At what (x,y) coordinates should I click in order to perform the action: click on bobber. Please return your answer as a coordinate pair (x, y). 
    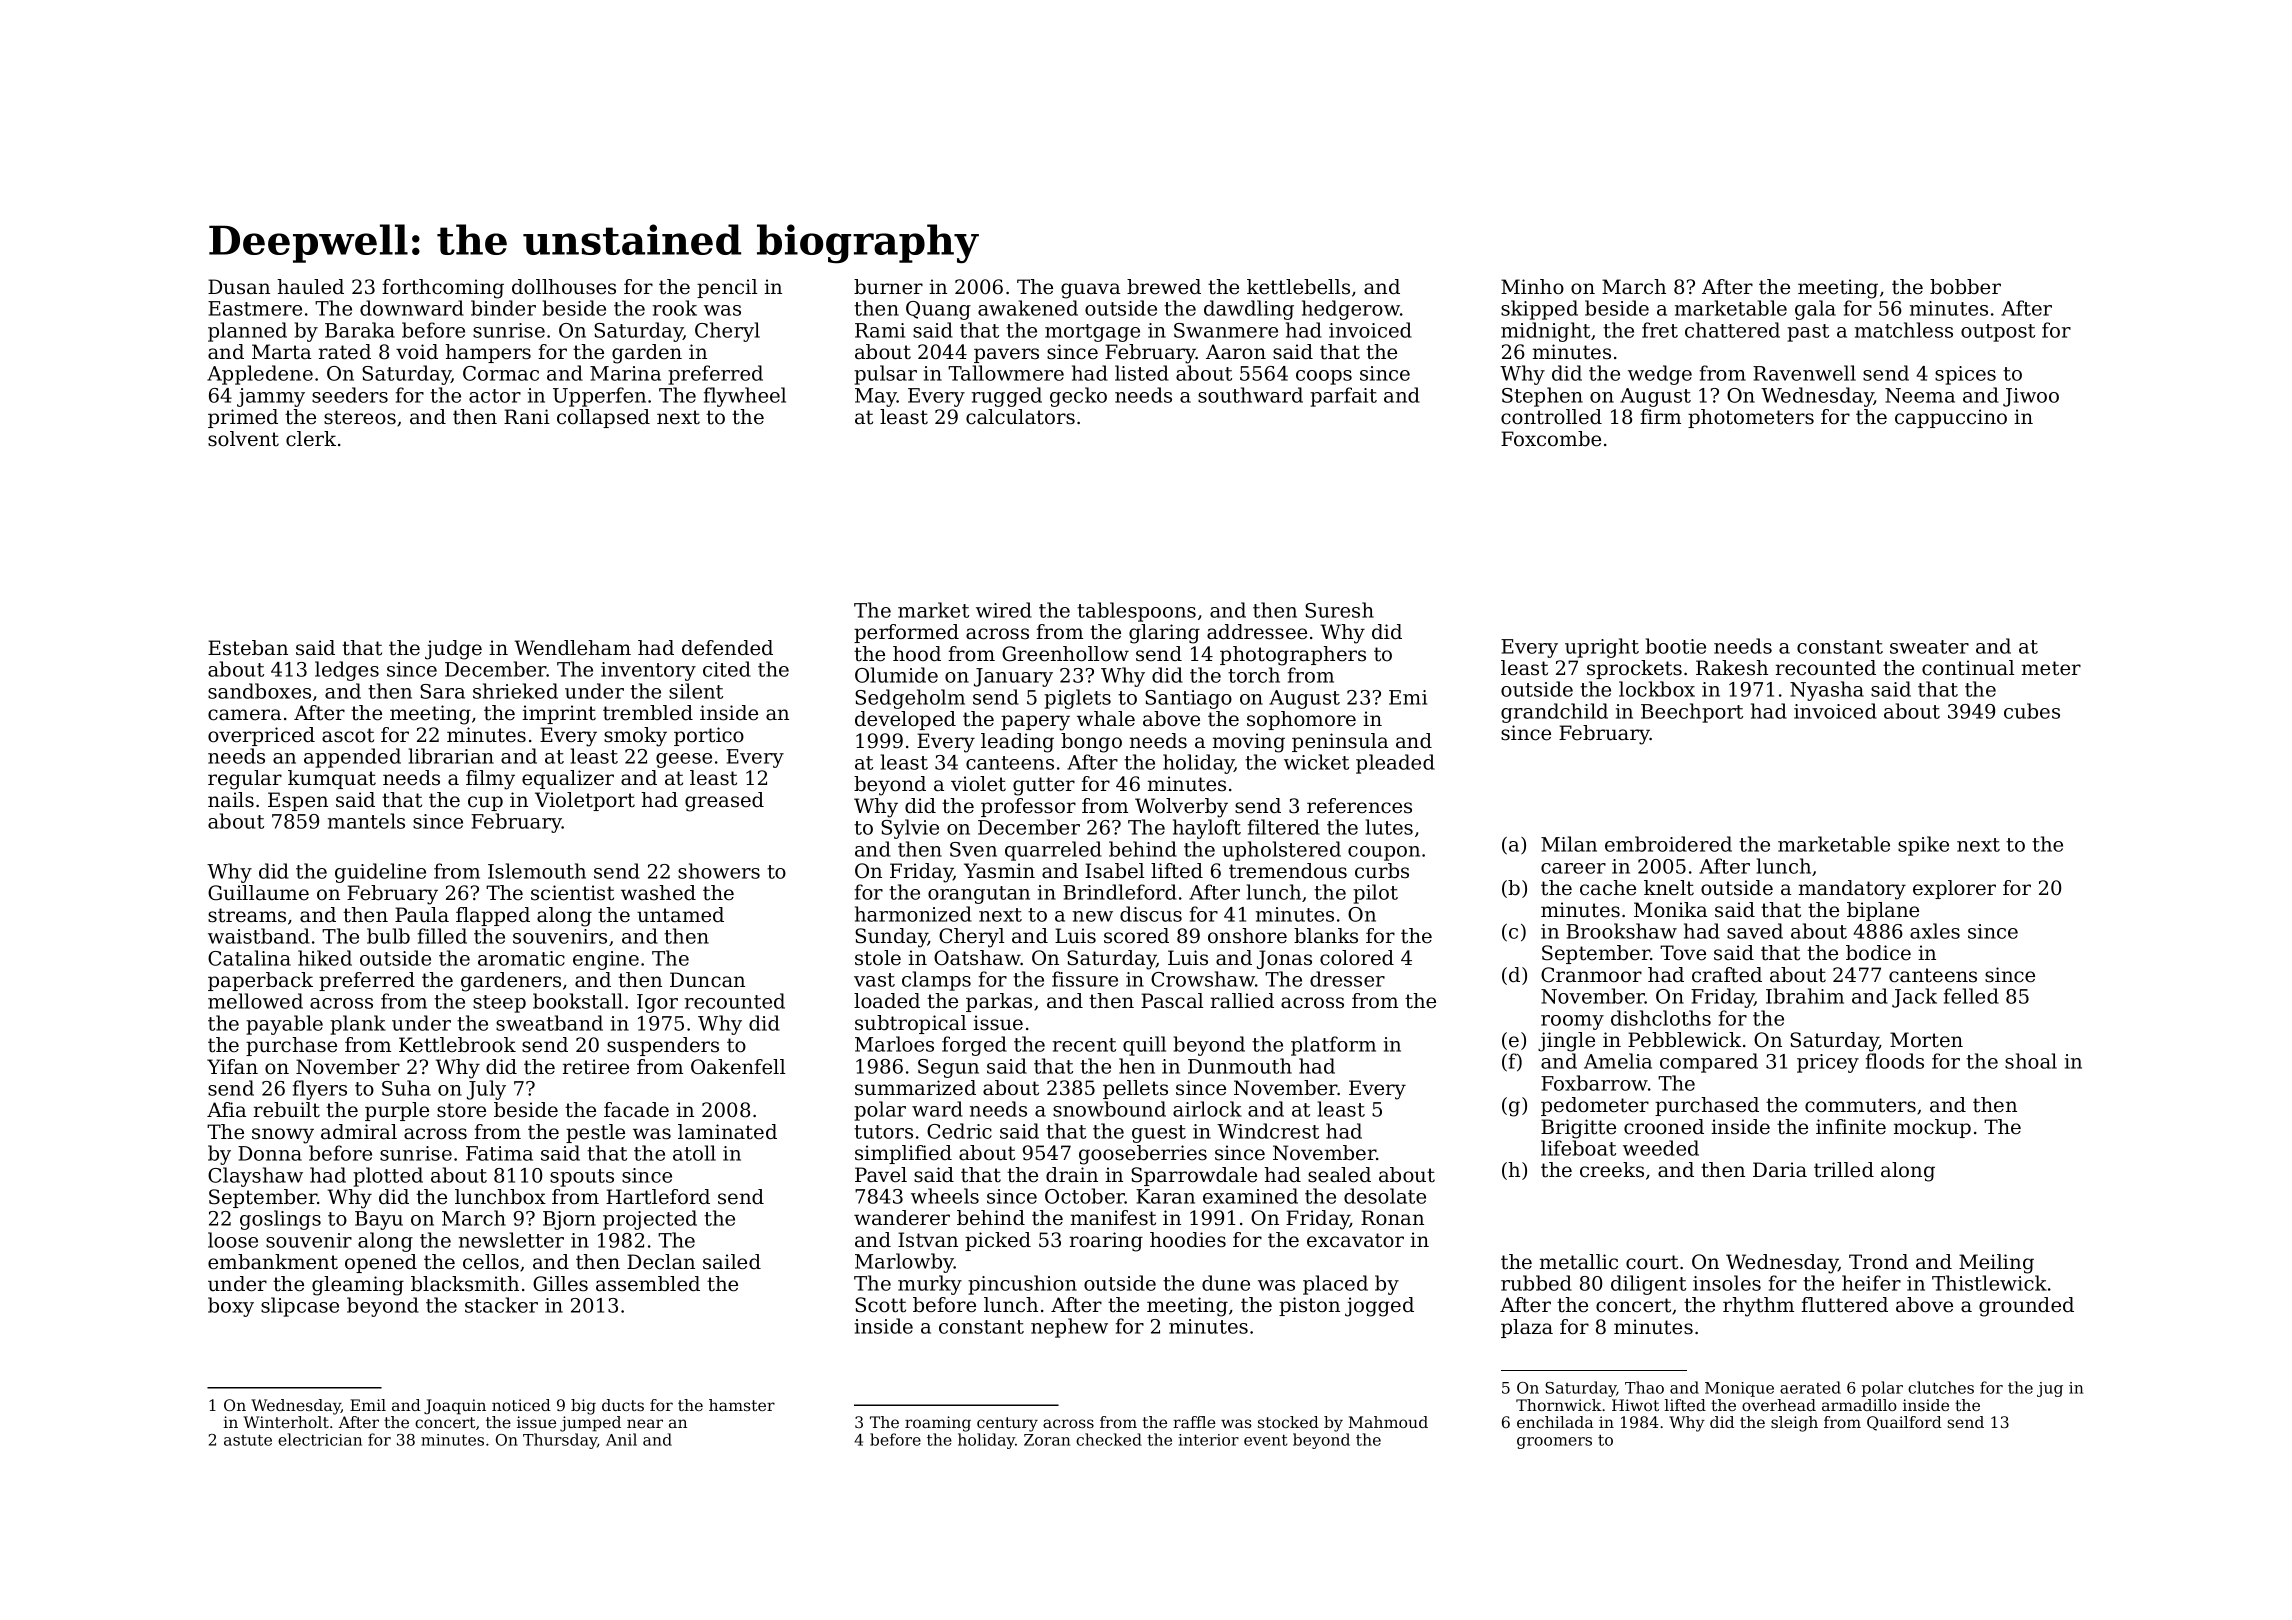
    Looking at the image, I should click on (1965, 287).
